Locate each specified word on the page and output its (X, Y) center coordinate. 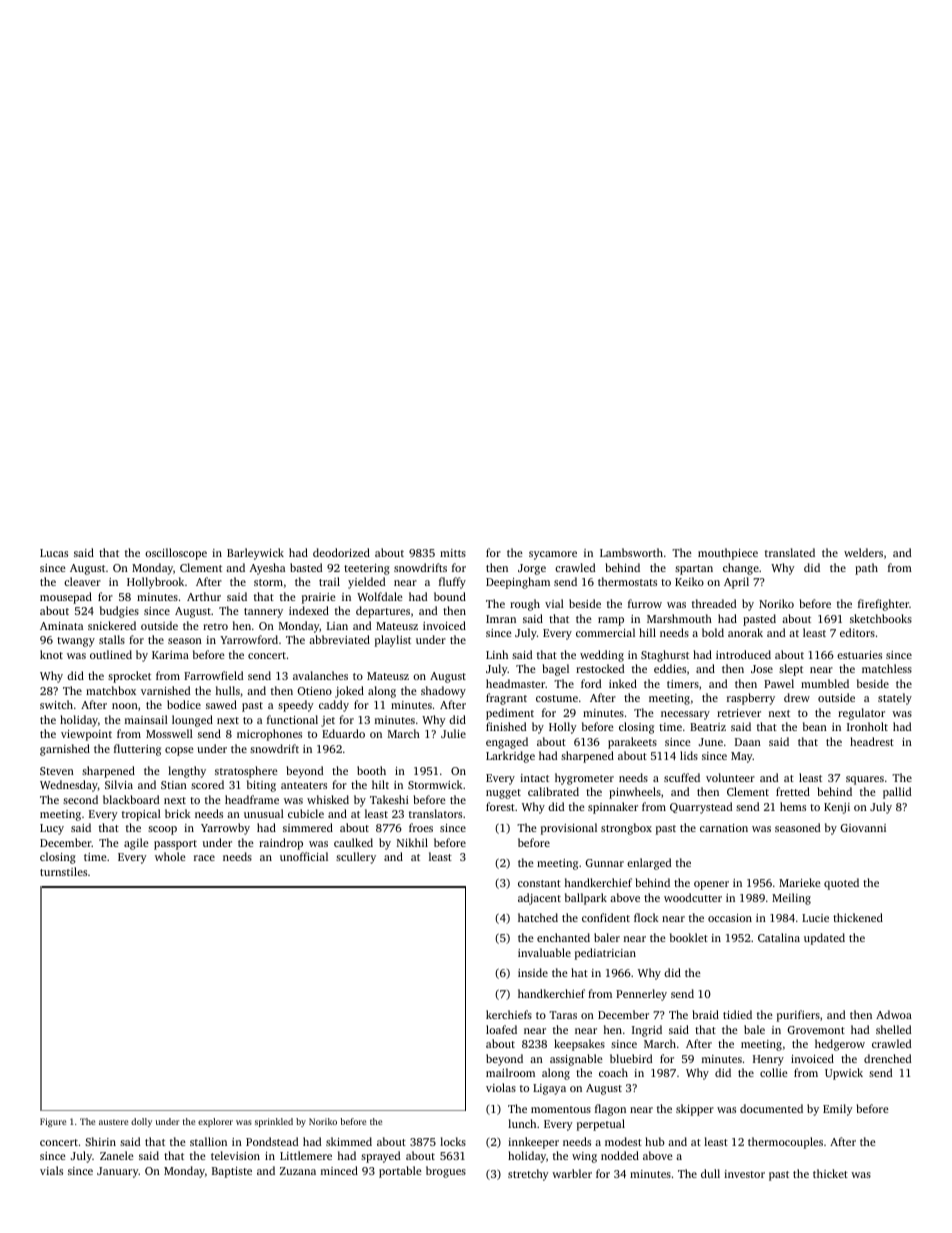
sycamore (553, 555)
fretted (793, 791)
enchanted (563, 937)
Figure (53, 1122)
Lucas (54, 553)
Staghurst (665, 656)
